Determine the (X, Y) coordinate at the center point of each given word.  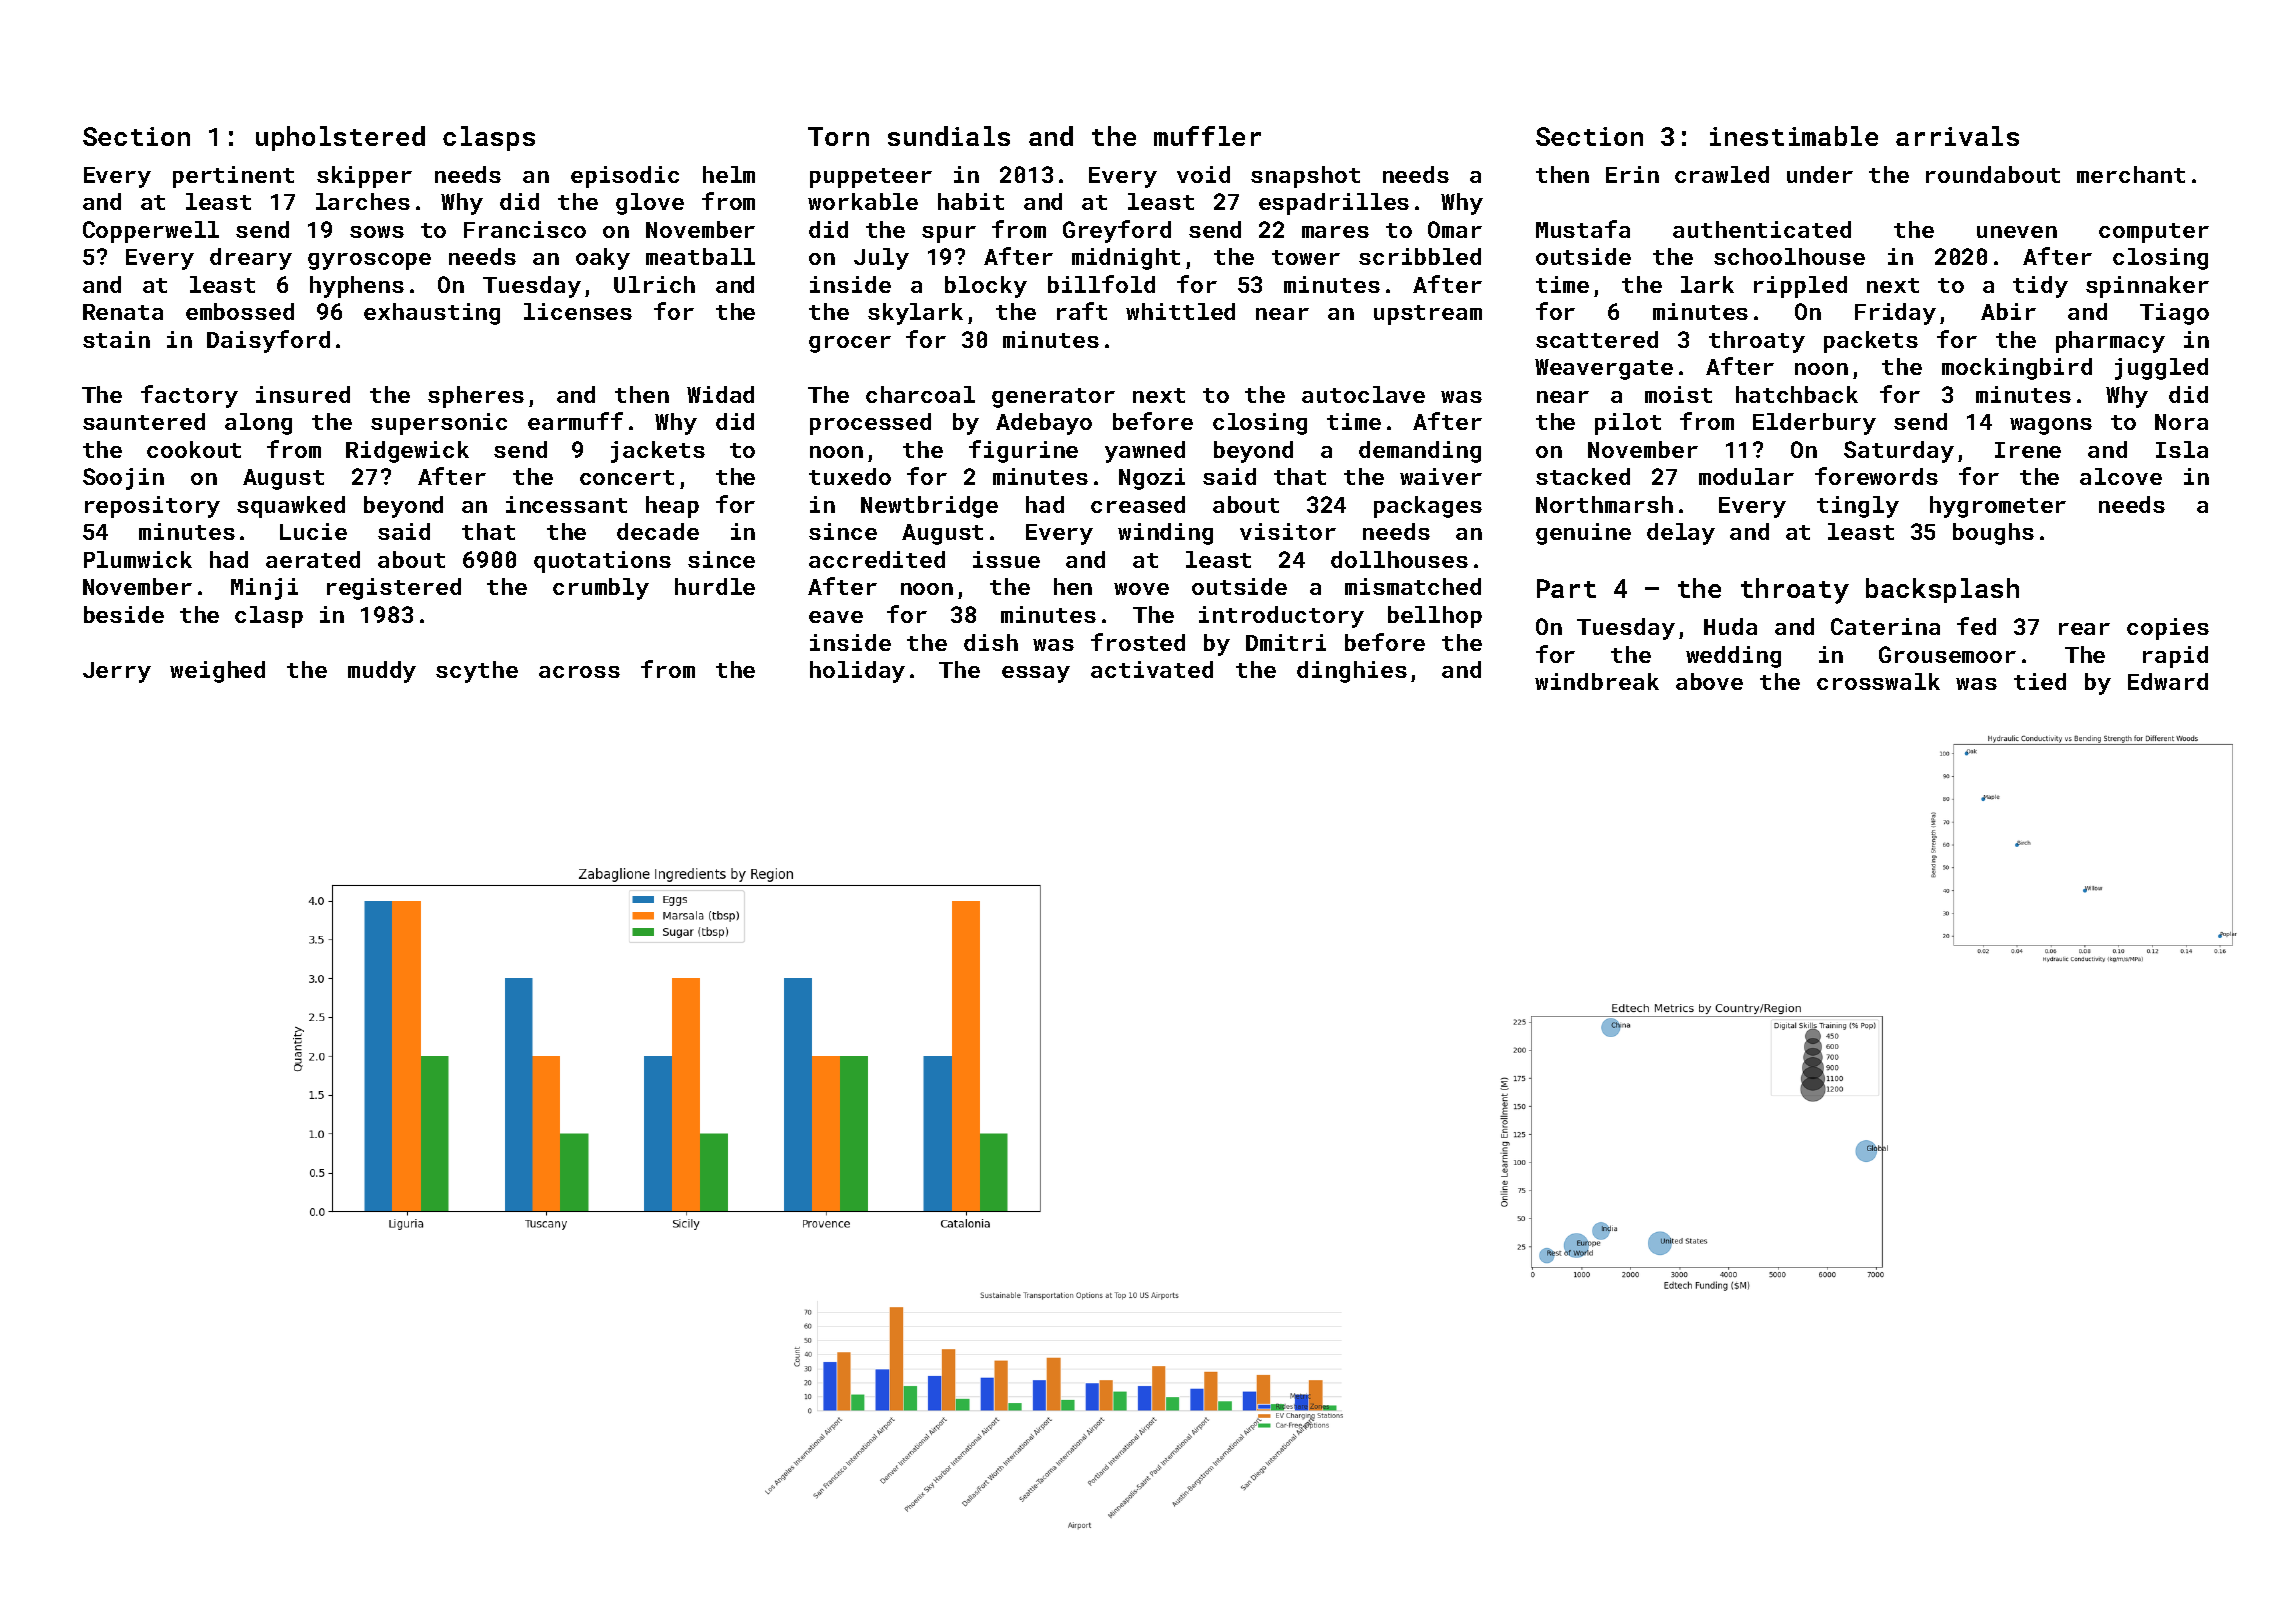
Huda (1730, 626)
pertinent (233, 177)
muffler (1207, 136)
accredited (877, 559)
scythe (477, 672)
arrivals (1957, 136)
